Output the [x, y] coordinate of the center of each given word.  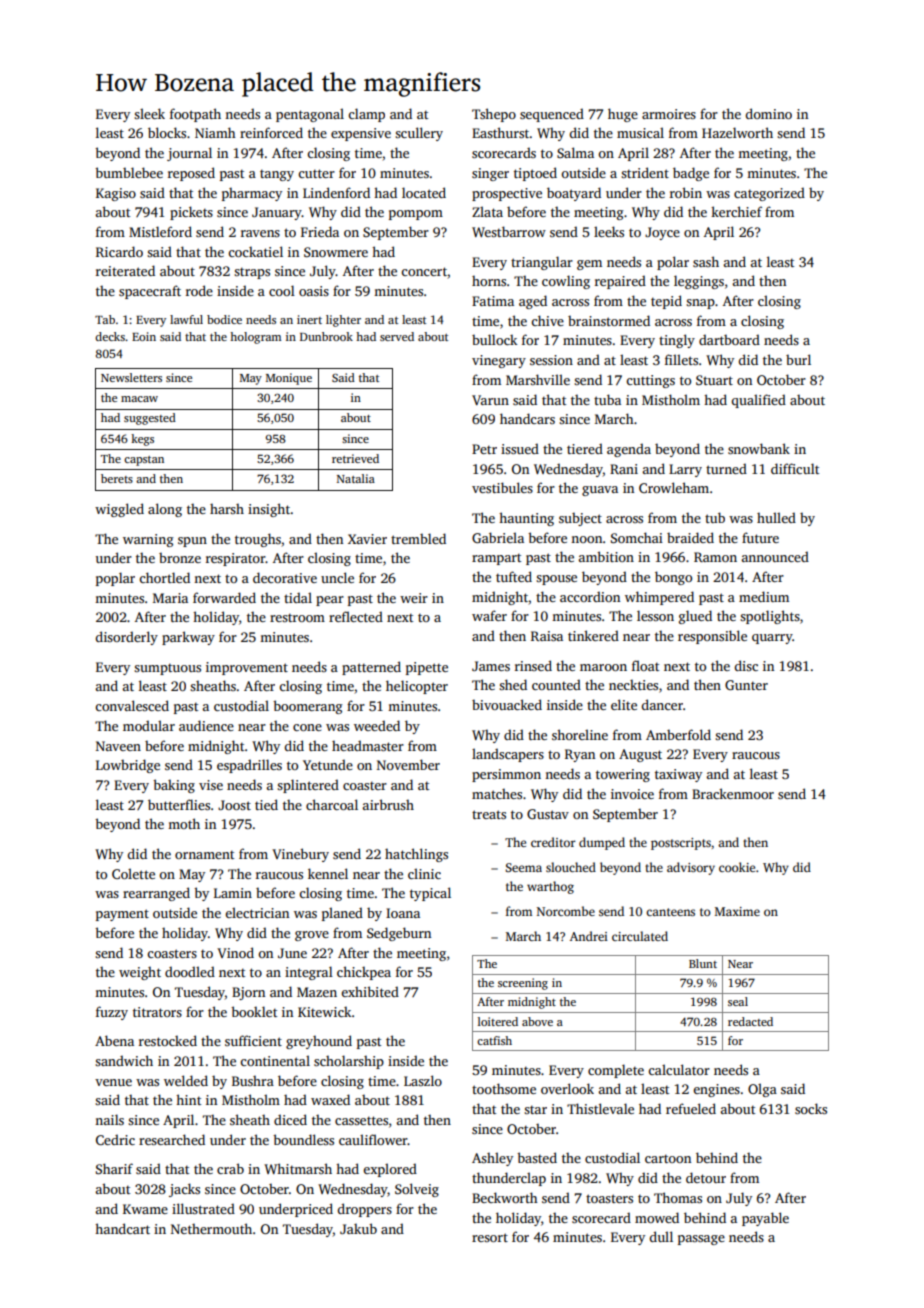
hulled [776, 517]
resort [490, 1237]
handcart [122, 1228]
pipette [427, 668]
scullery [419, 134]
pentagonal [310, 115]
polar [673, 263]
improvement [247, 668]
